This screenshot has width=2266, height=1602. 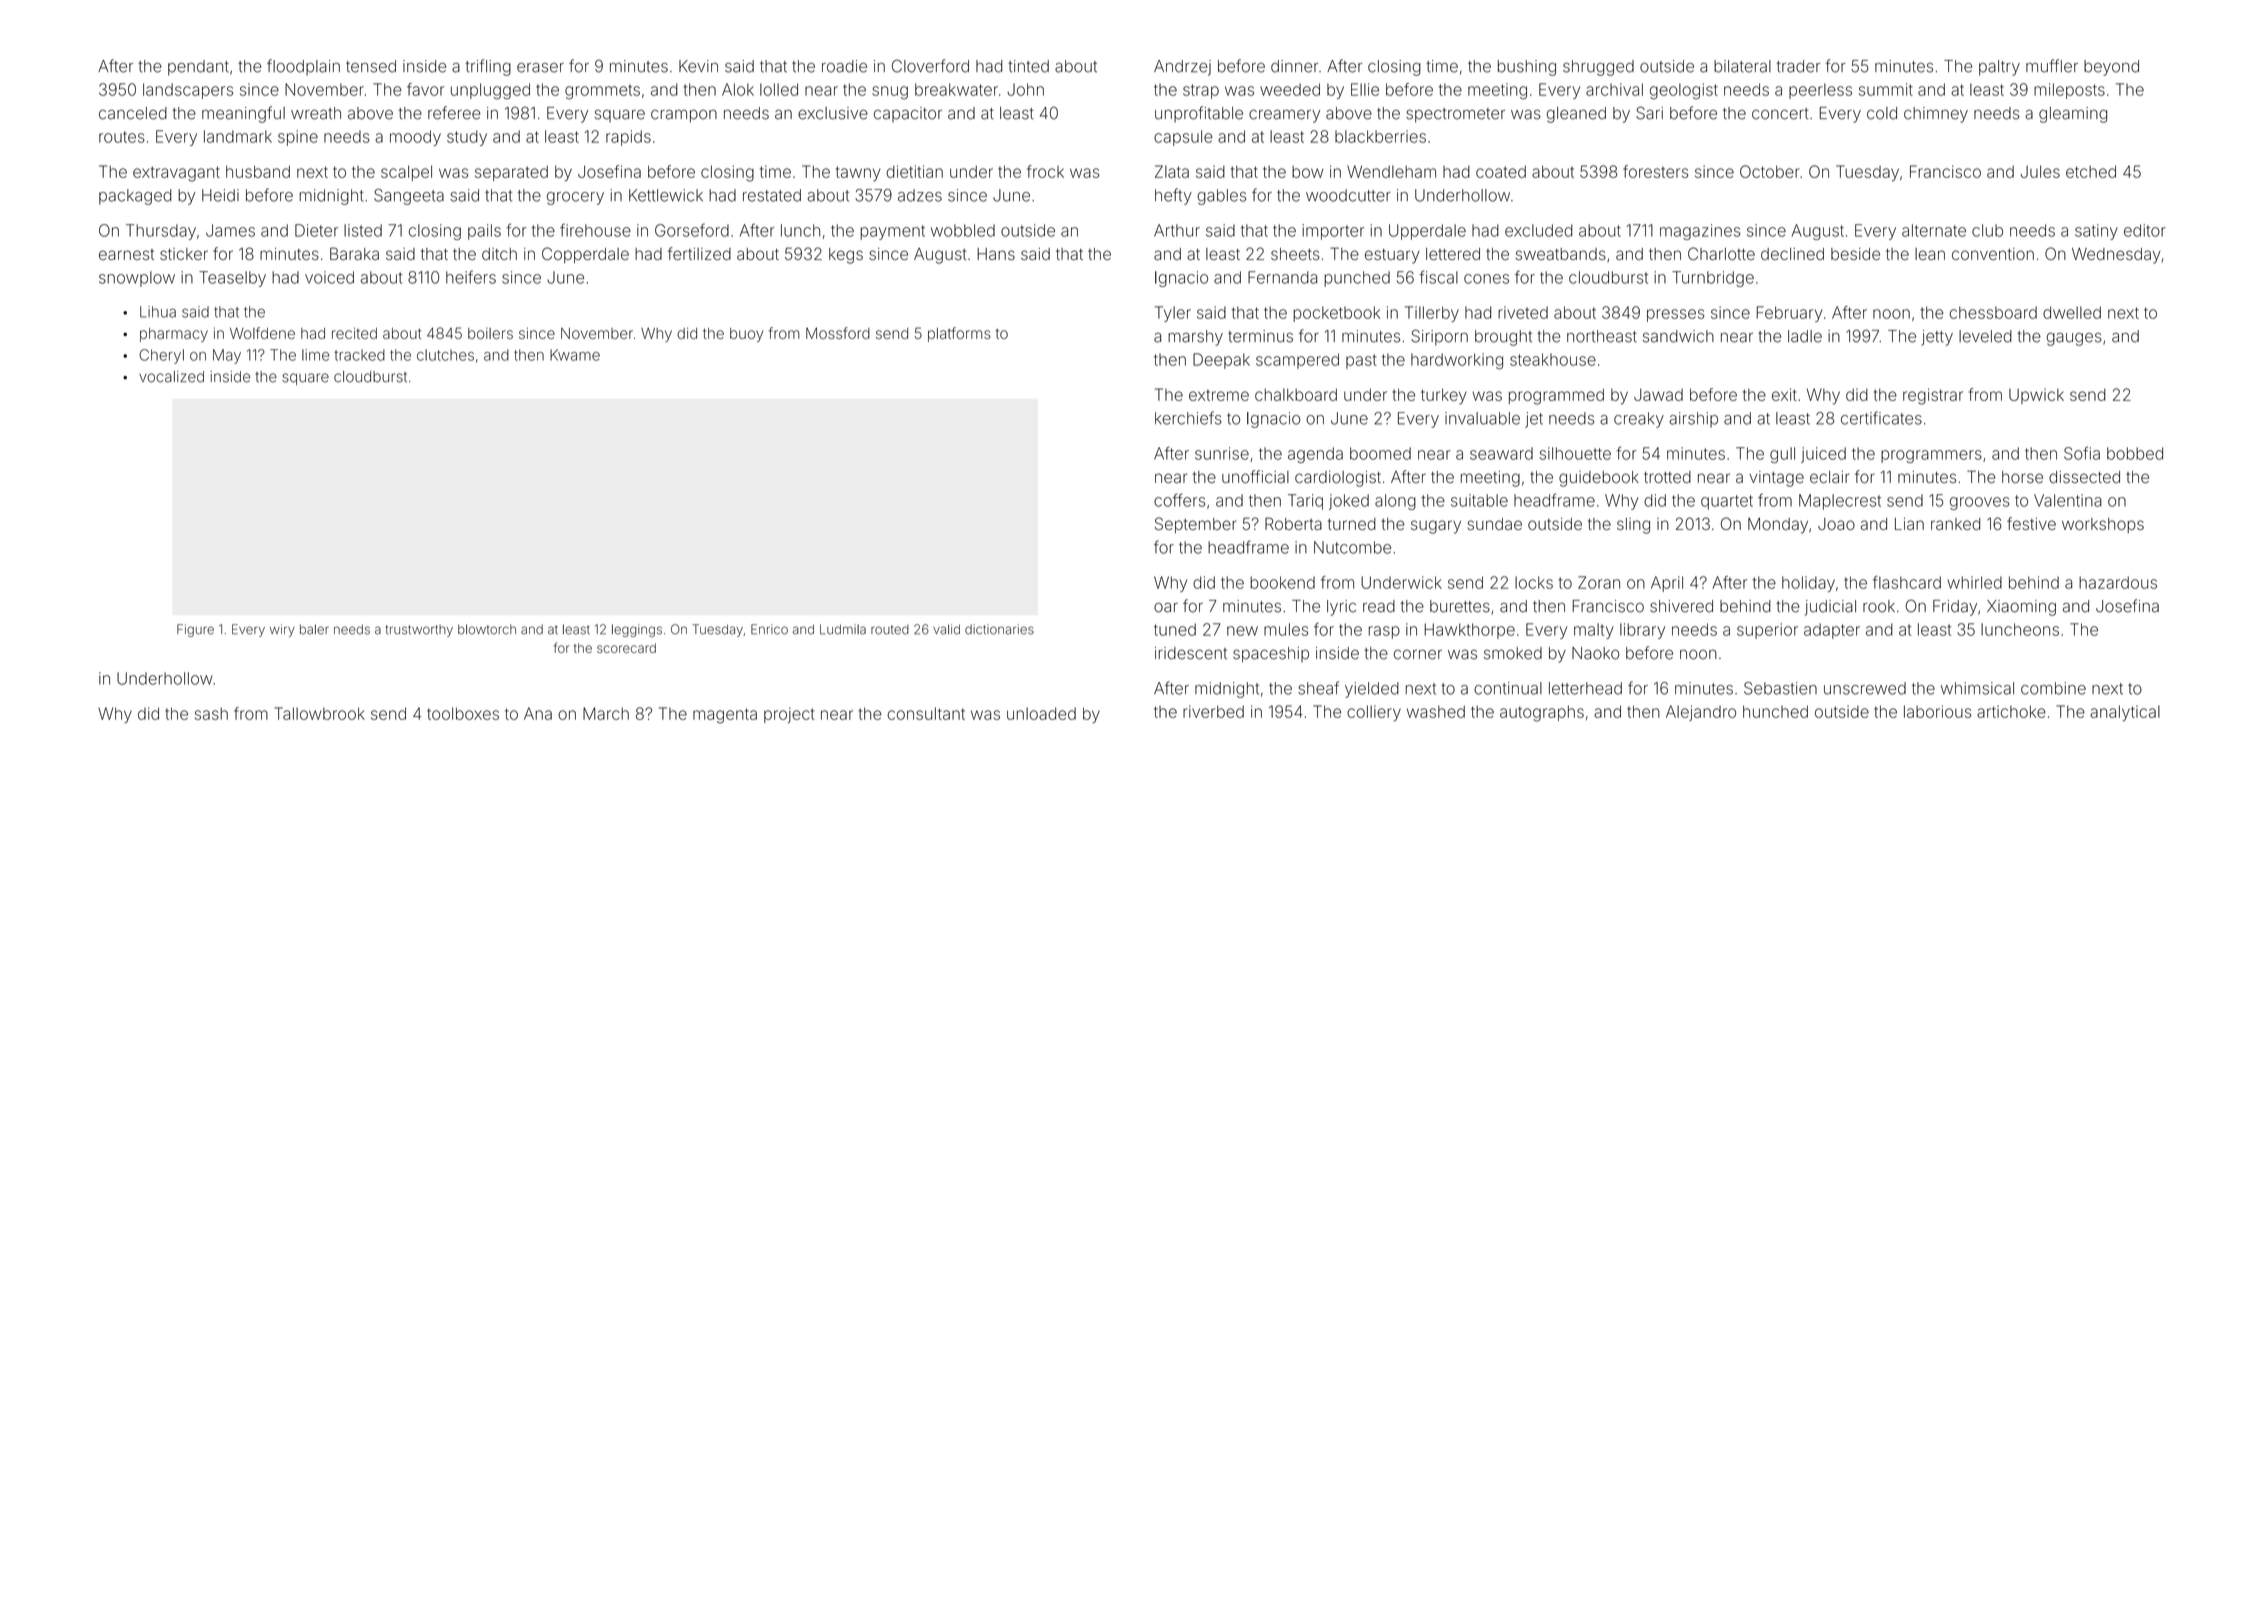 I want to click on invaluable, so click(x=1482, y=418).
